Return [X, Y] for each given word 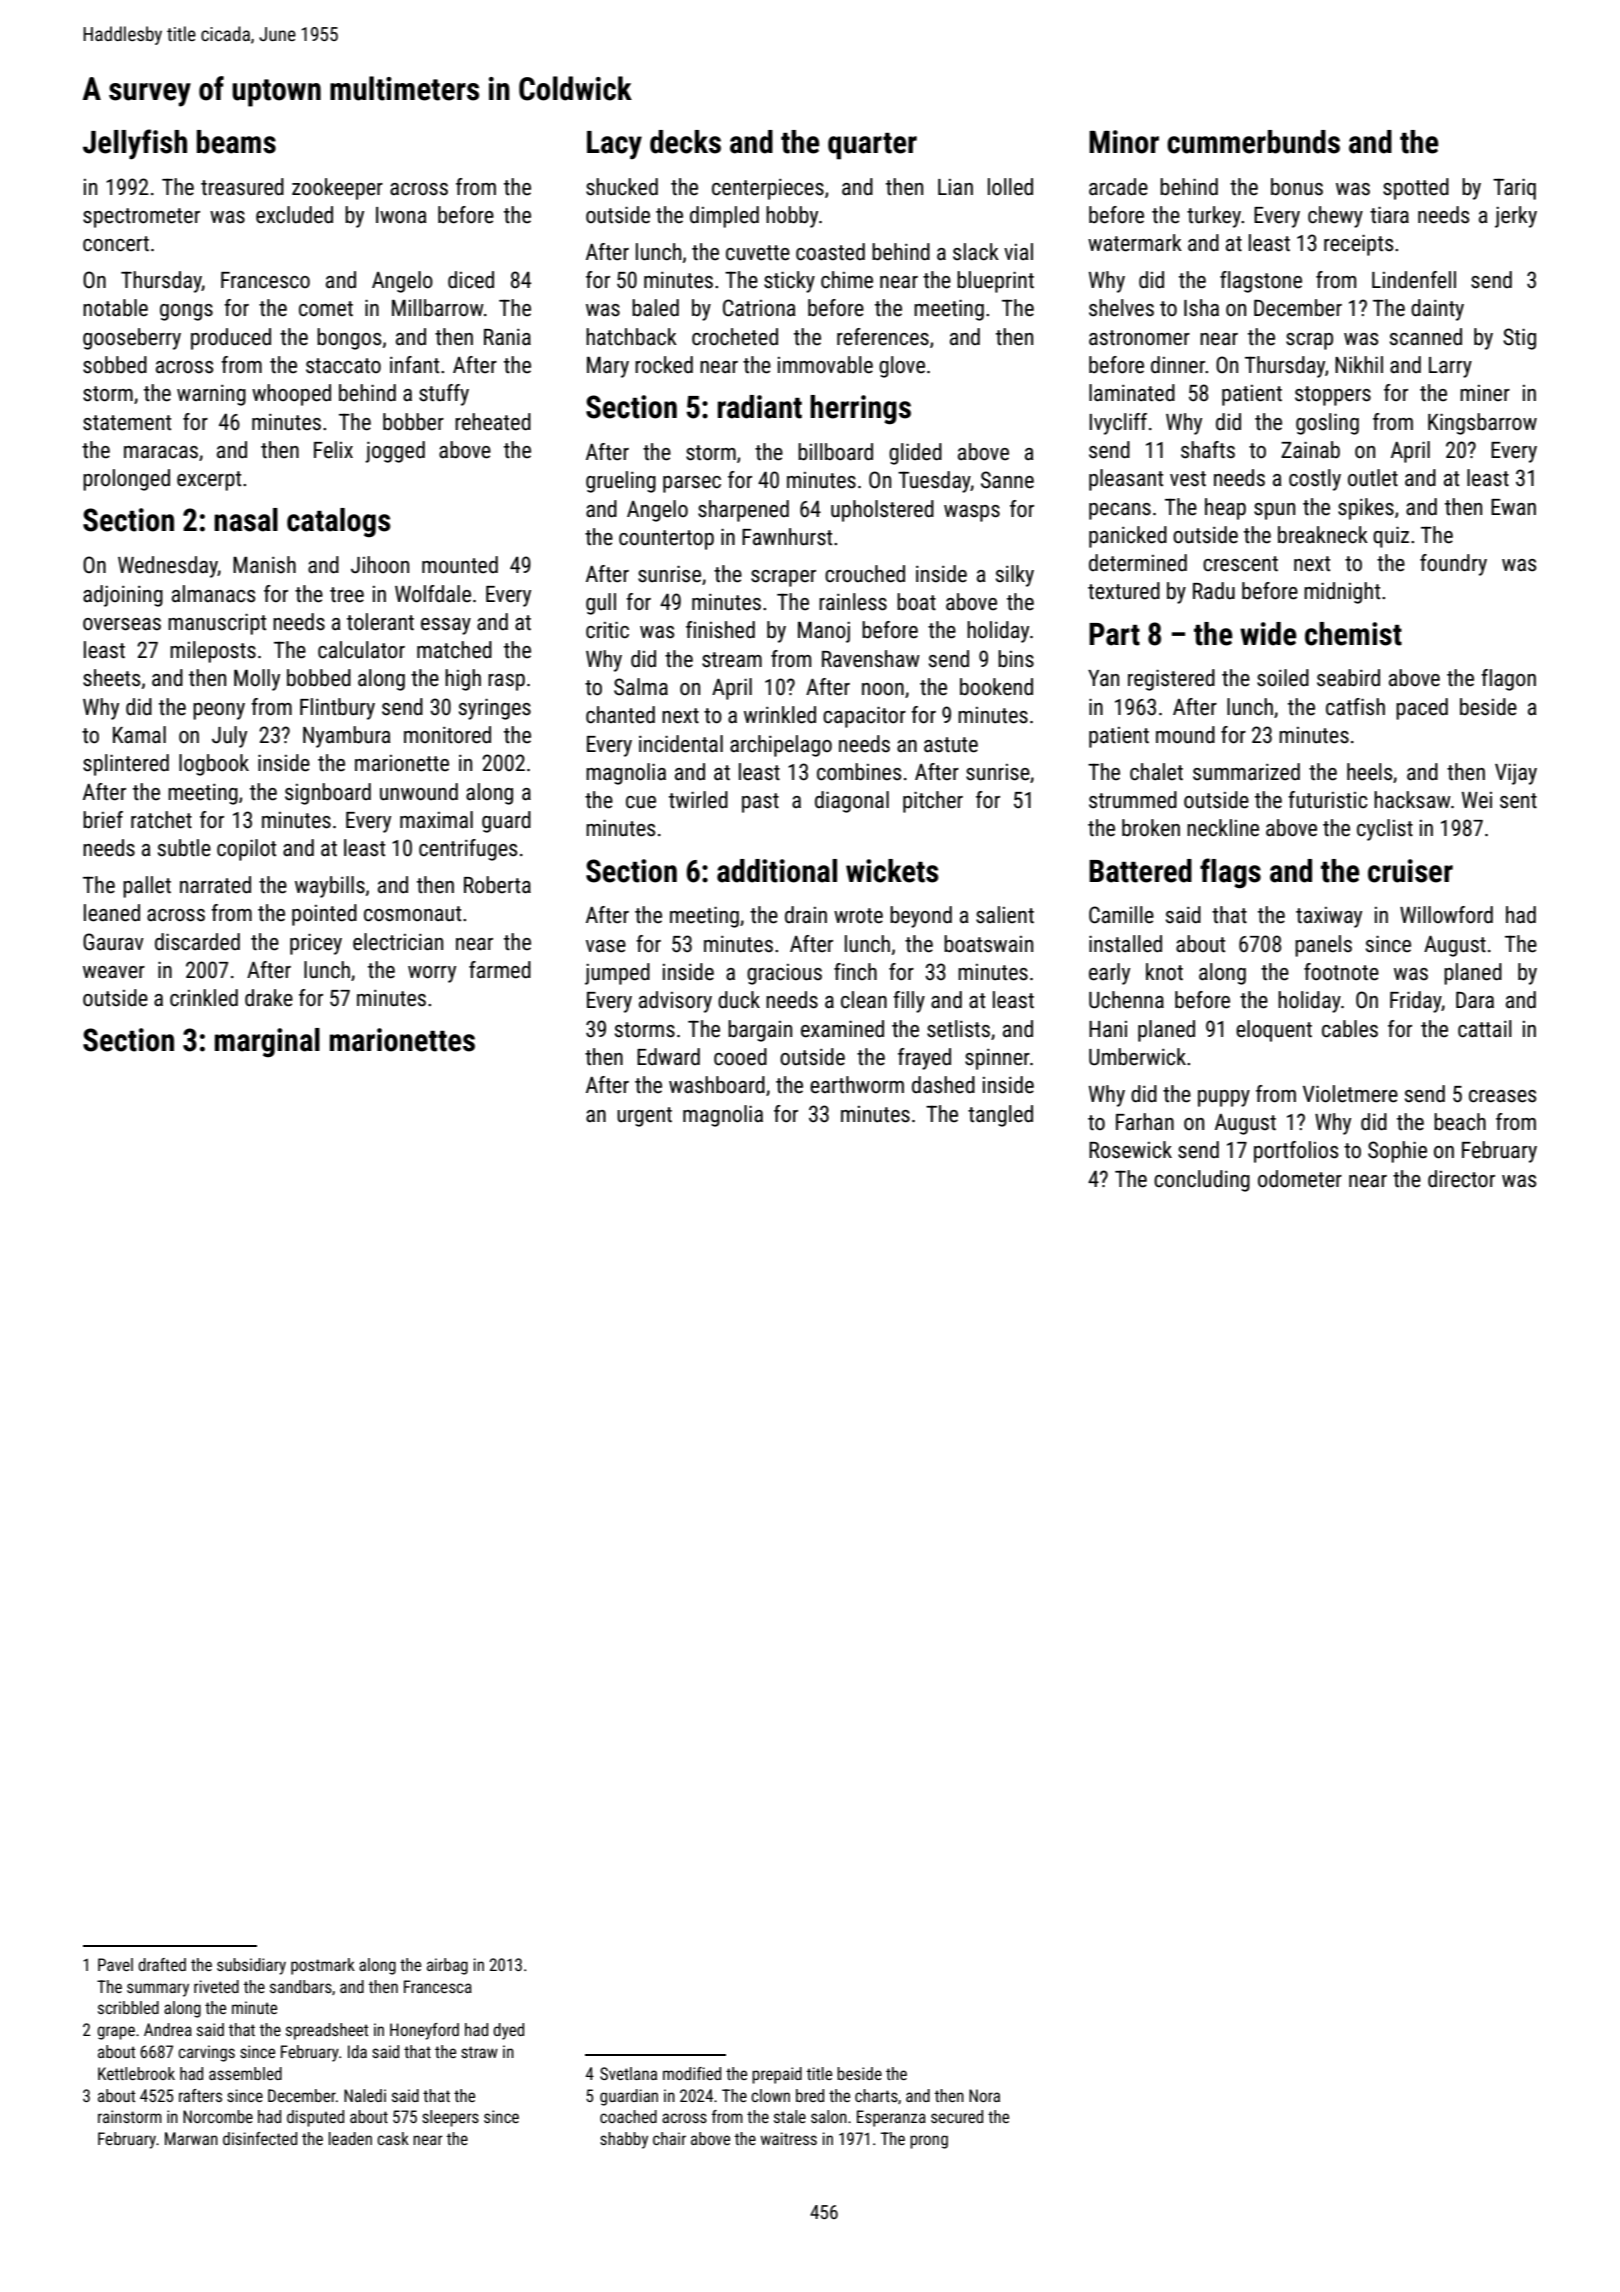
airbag [447, 1966]
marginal [267, 1043]
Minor [1124, 142]
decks [685, 142]
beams [236, 142]
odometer [1300, 1179]
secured [957, 2116]
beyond [921, 917]
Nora [984, 2095]
